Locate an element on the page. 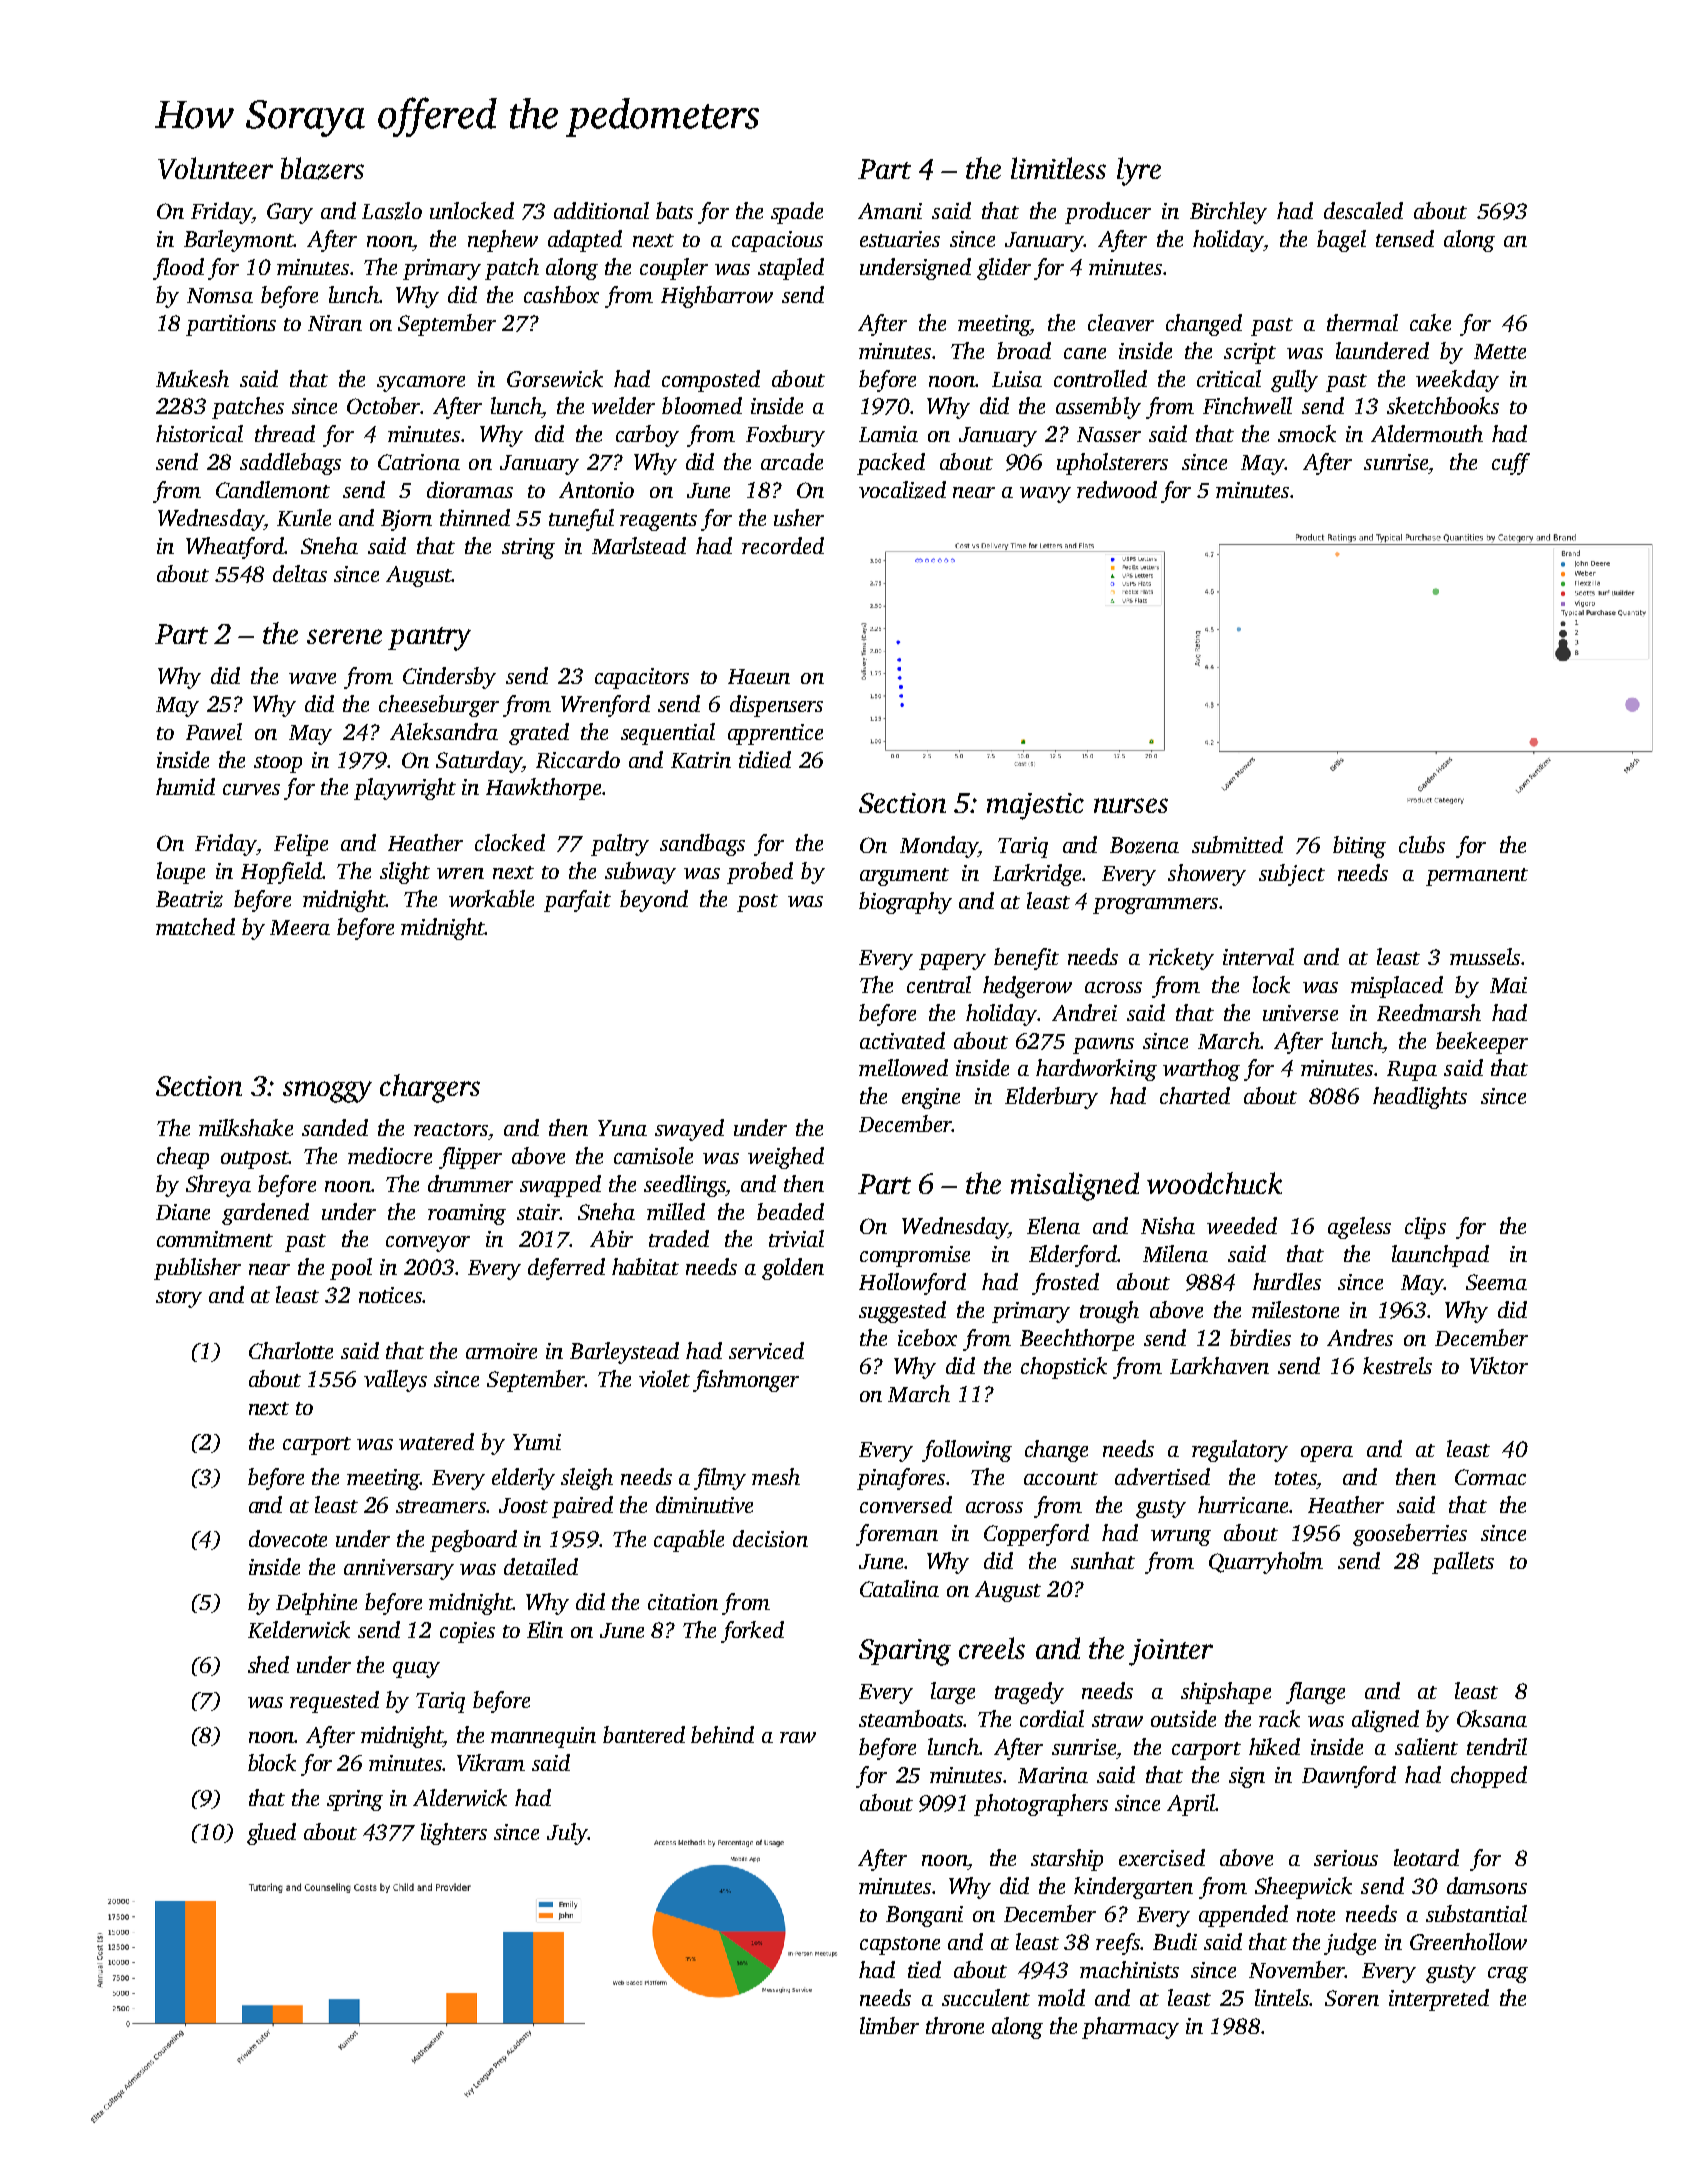  slight is located at coordinates (405, 873).
